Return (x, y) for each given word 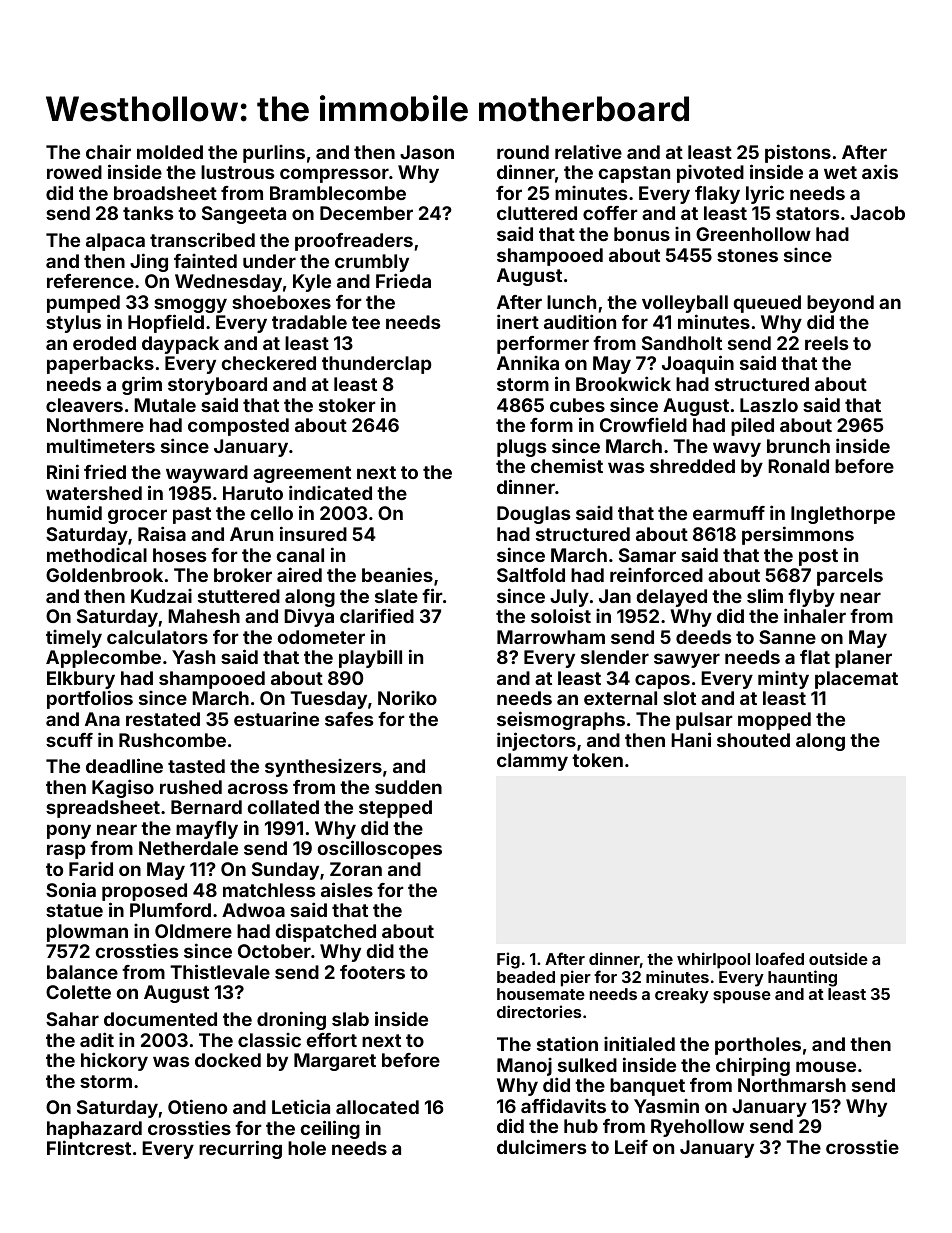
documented (160, 1019)
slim (765, 595)
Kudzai (161, 596)
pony (69, 831)
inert (518, 321)
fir (432, 595)
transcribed (202, 239)
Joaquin (698, 364)
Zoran (356, 869)
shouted (753, 740)
